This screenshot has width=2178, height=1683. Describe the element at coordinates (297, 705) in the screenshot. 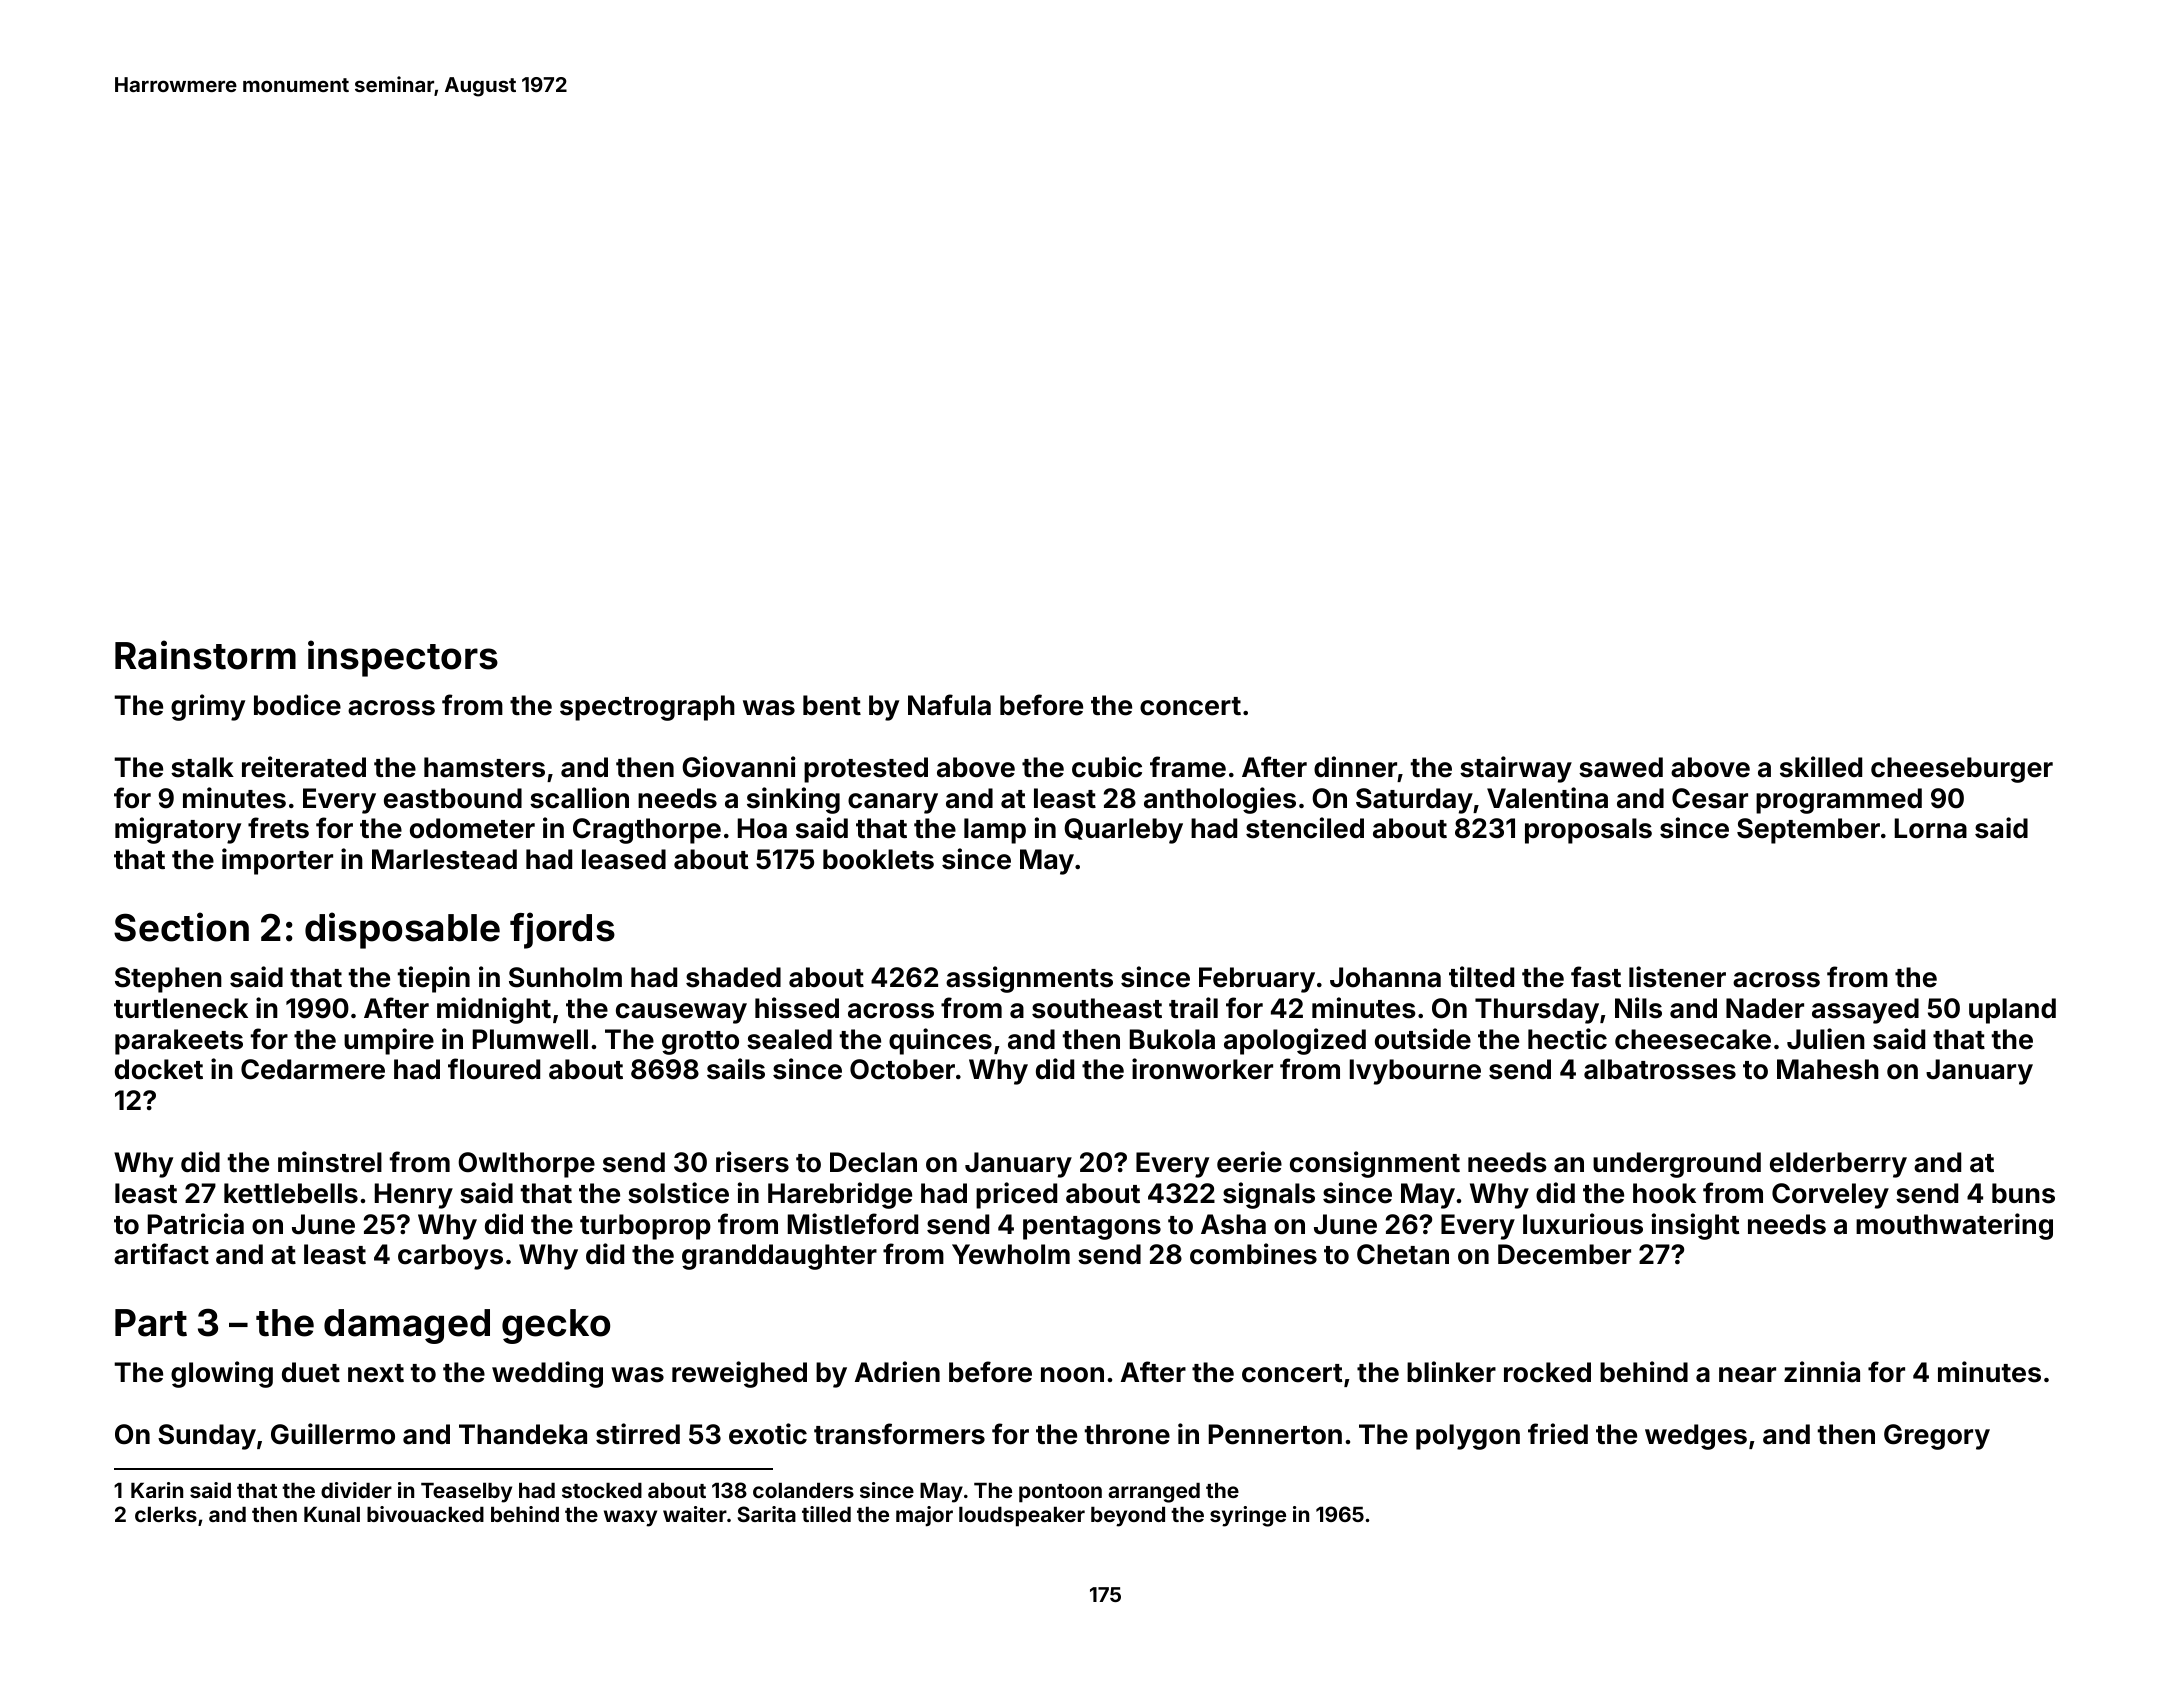

I see `bodice` at that location.
